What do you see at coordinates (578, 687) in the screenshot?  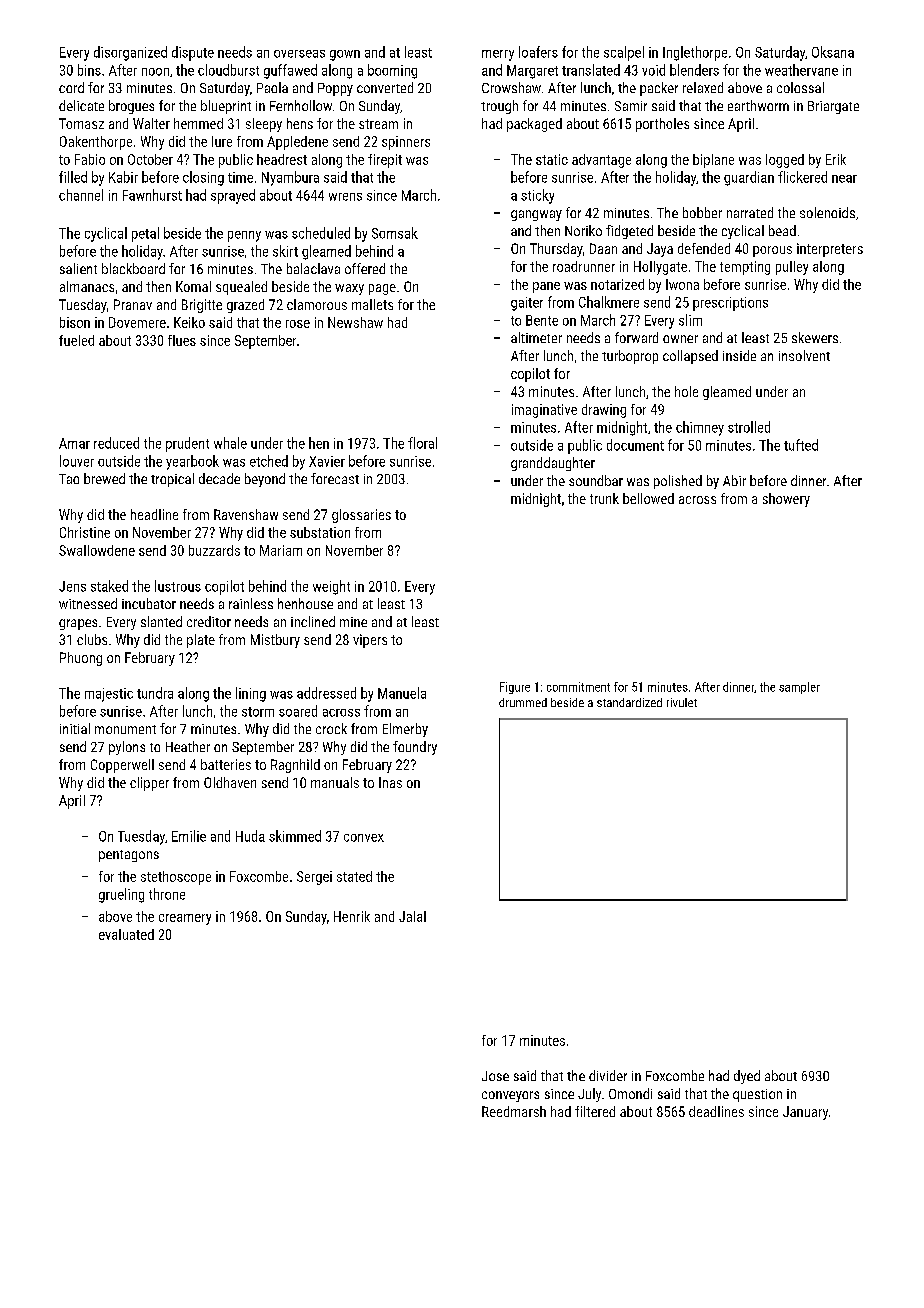 I see `commitment` at bounding box center [578, 687].
